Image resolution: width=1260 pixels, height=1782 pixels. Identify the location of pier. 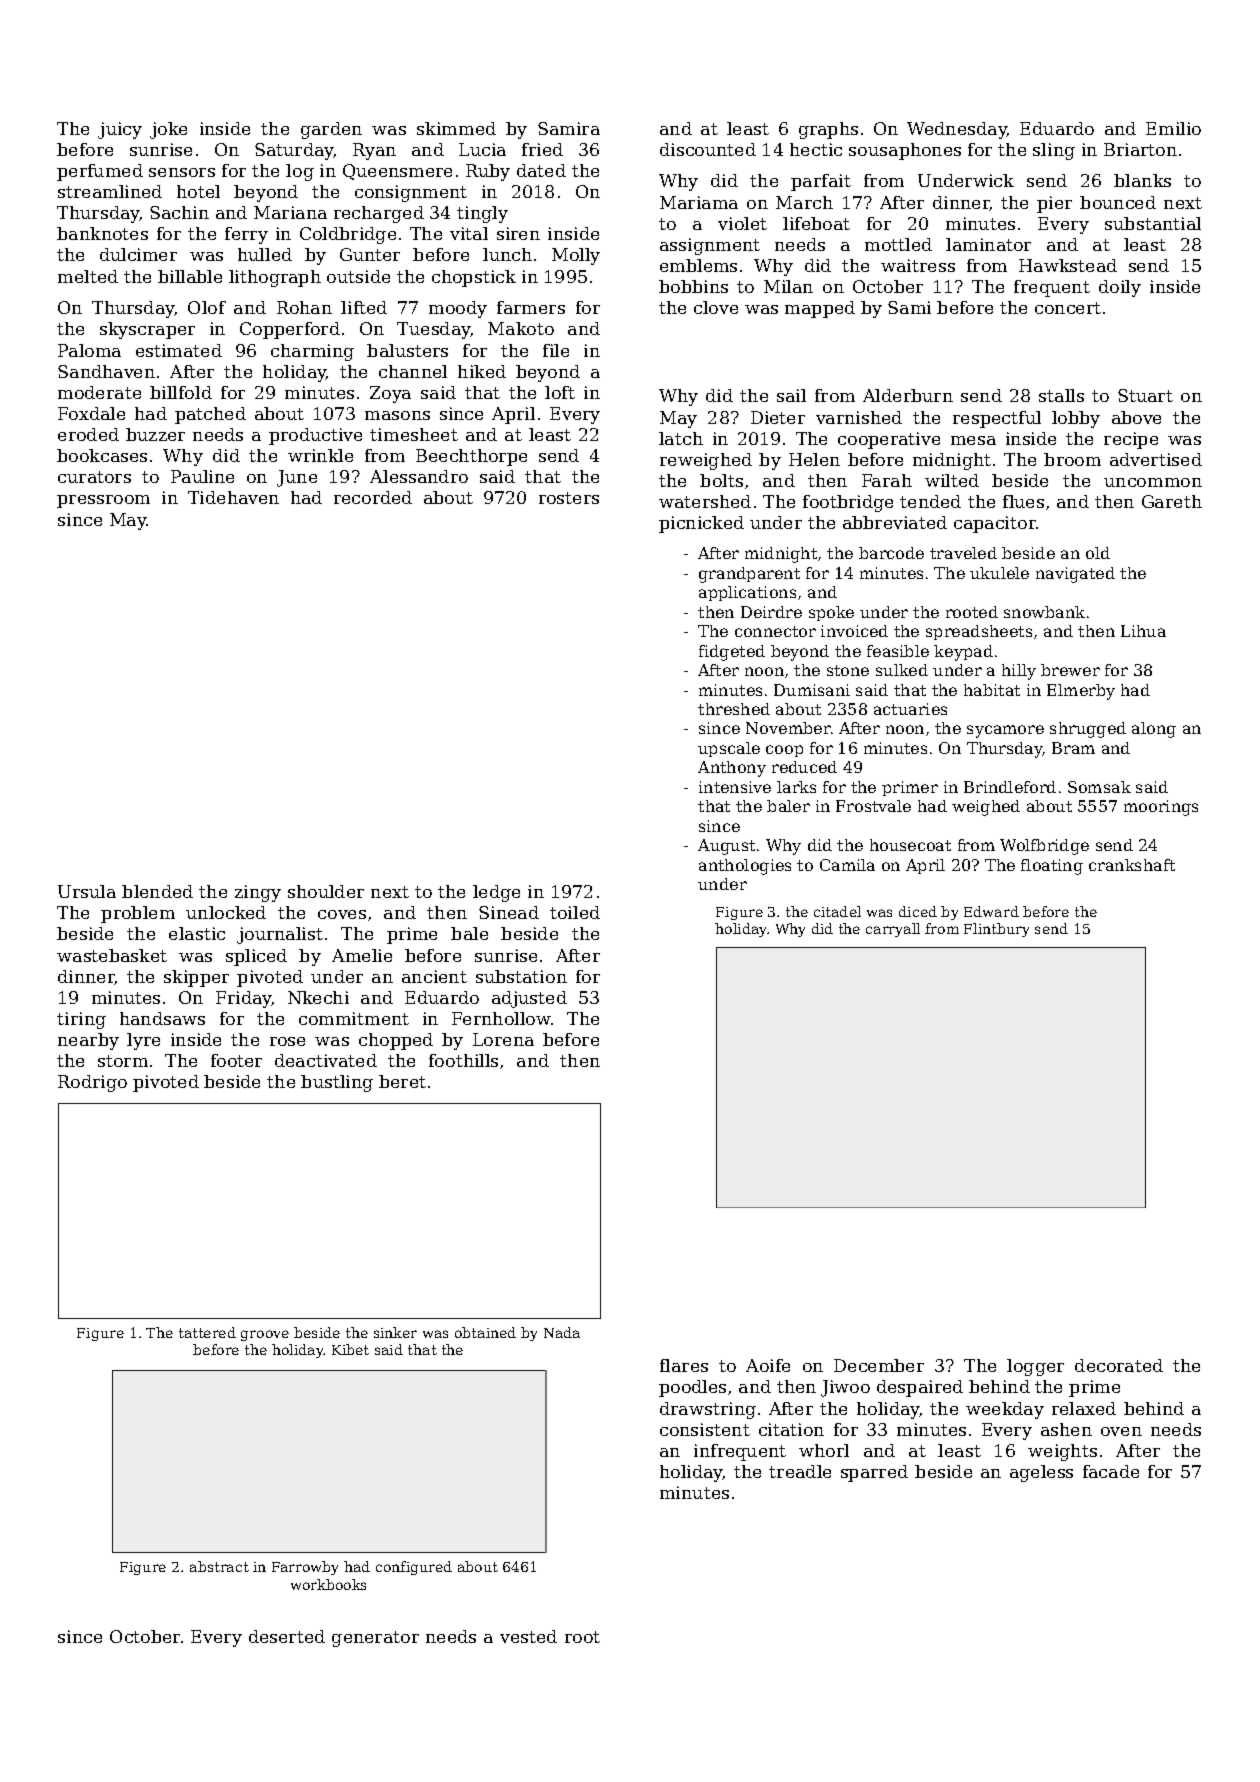
(1054, 204).
